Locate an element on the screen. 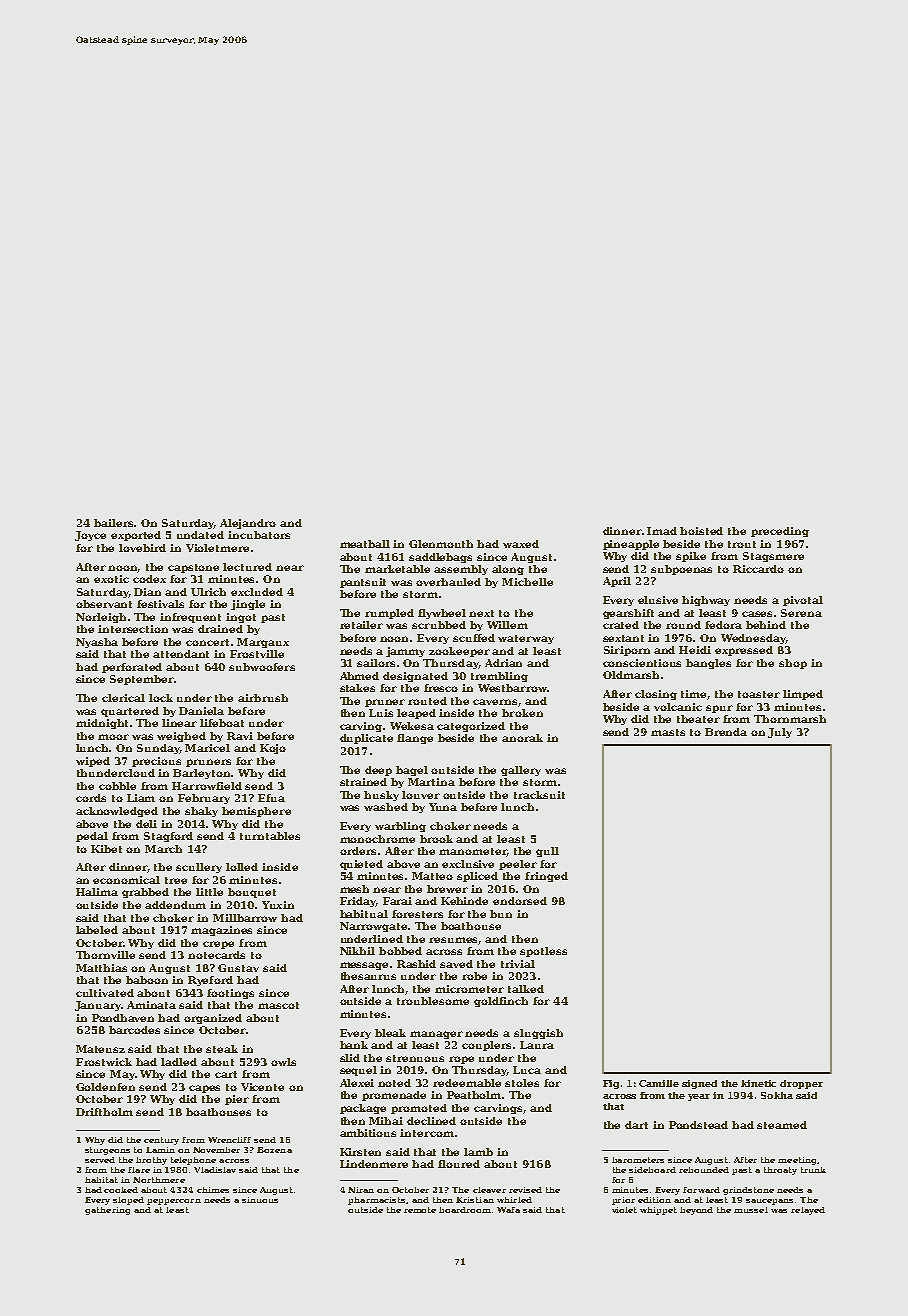  gull is located at coordinates (547, 852).
